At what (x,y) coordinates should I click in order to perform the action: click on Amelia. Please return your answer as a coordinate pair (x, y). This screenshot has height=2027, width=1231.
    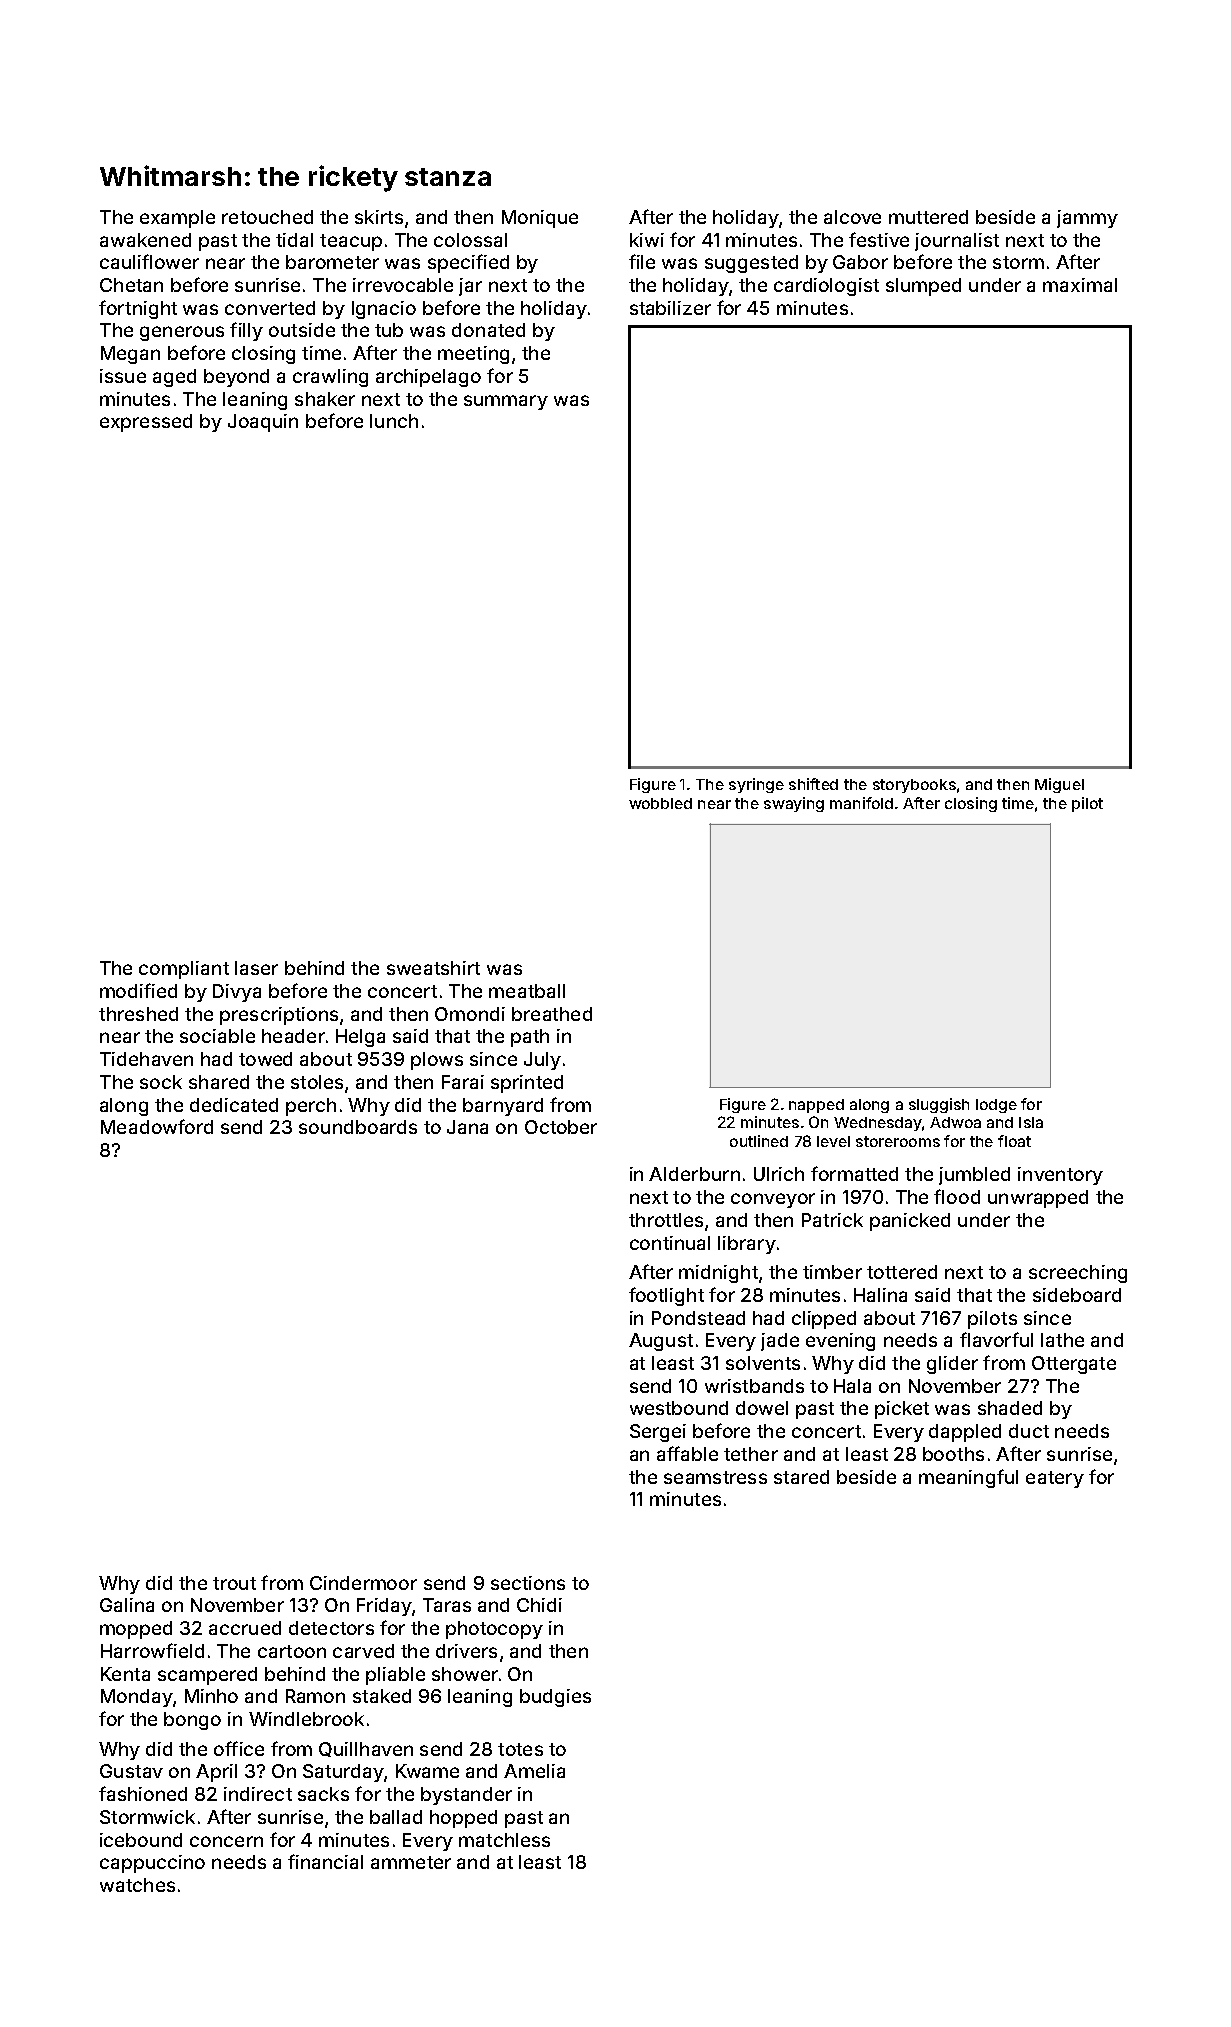
    Looking at the image, I should click on (534, 1771).
